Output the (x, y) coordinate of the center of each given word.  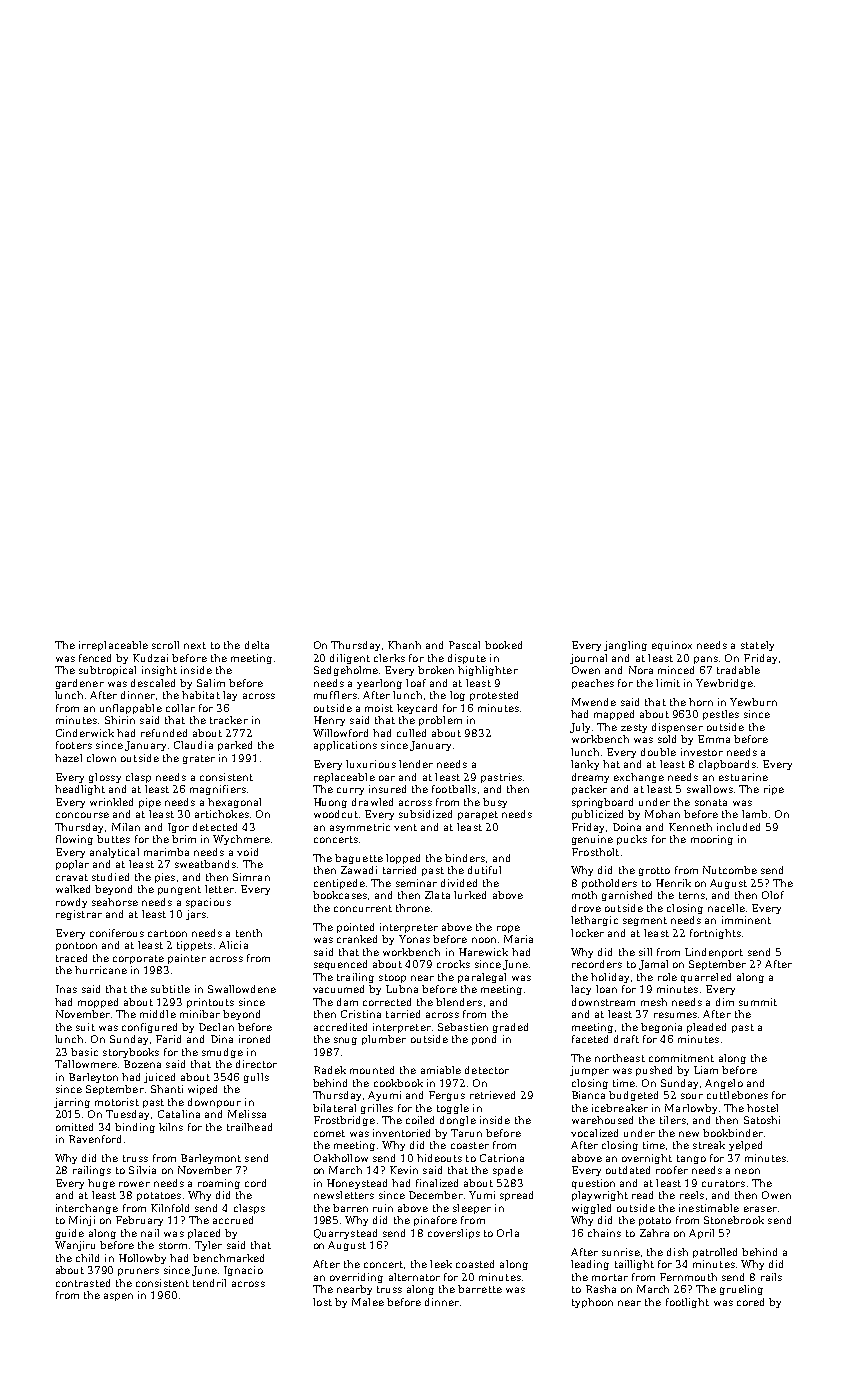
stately (757, 646)
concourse (82, 815)
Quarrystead (345, 1234)
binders (465, 858)
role (667, 977)
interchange (87, 1209)
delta (257, 645)
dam (347, 1002)
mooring (712, 840)
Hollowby (142, 1259)
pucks (632, 840)
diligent (350, 659)
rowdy (71, 903)
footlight (687, 1303)
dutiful (484, 870)
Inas (66, 989)
